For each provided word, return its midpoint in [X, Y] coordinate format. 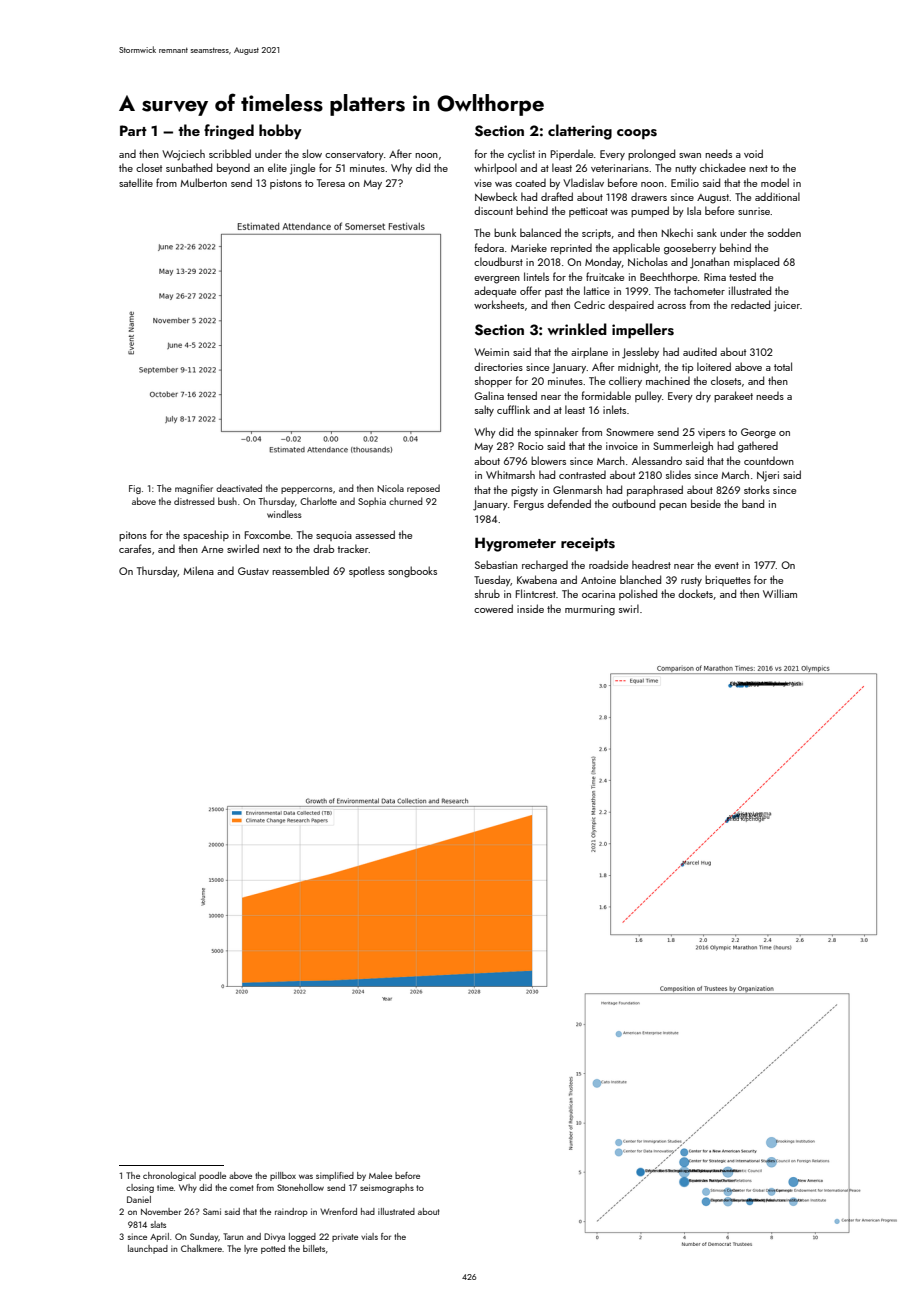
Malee [380, 1175]
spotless [367, 571]
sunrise [754, 211]
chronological [169, 1176]
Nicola [390, 488]
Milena [198, 570]
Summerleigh [683, 447]
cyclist [521, 155]
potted [273, 1249]
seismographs [387, 1188]
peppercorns [307, 490]
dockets [695, 593]
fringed [229, 132]
